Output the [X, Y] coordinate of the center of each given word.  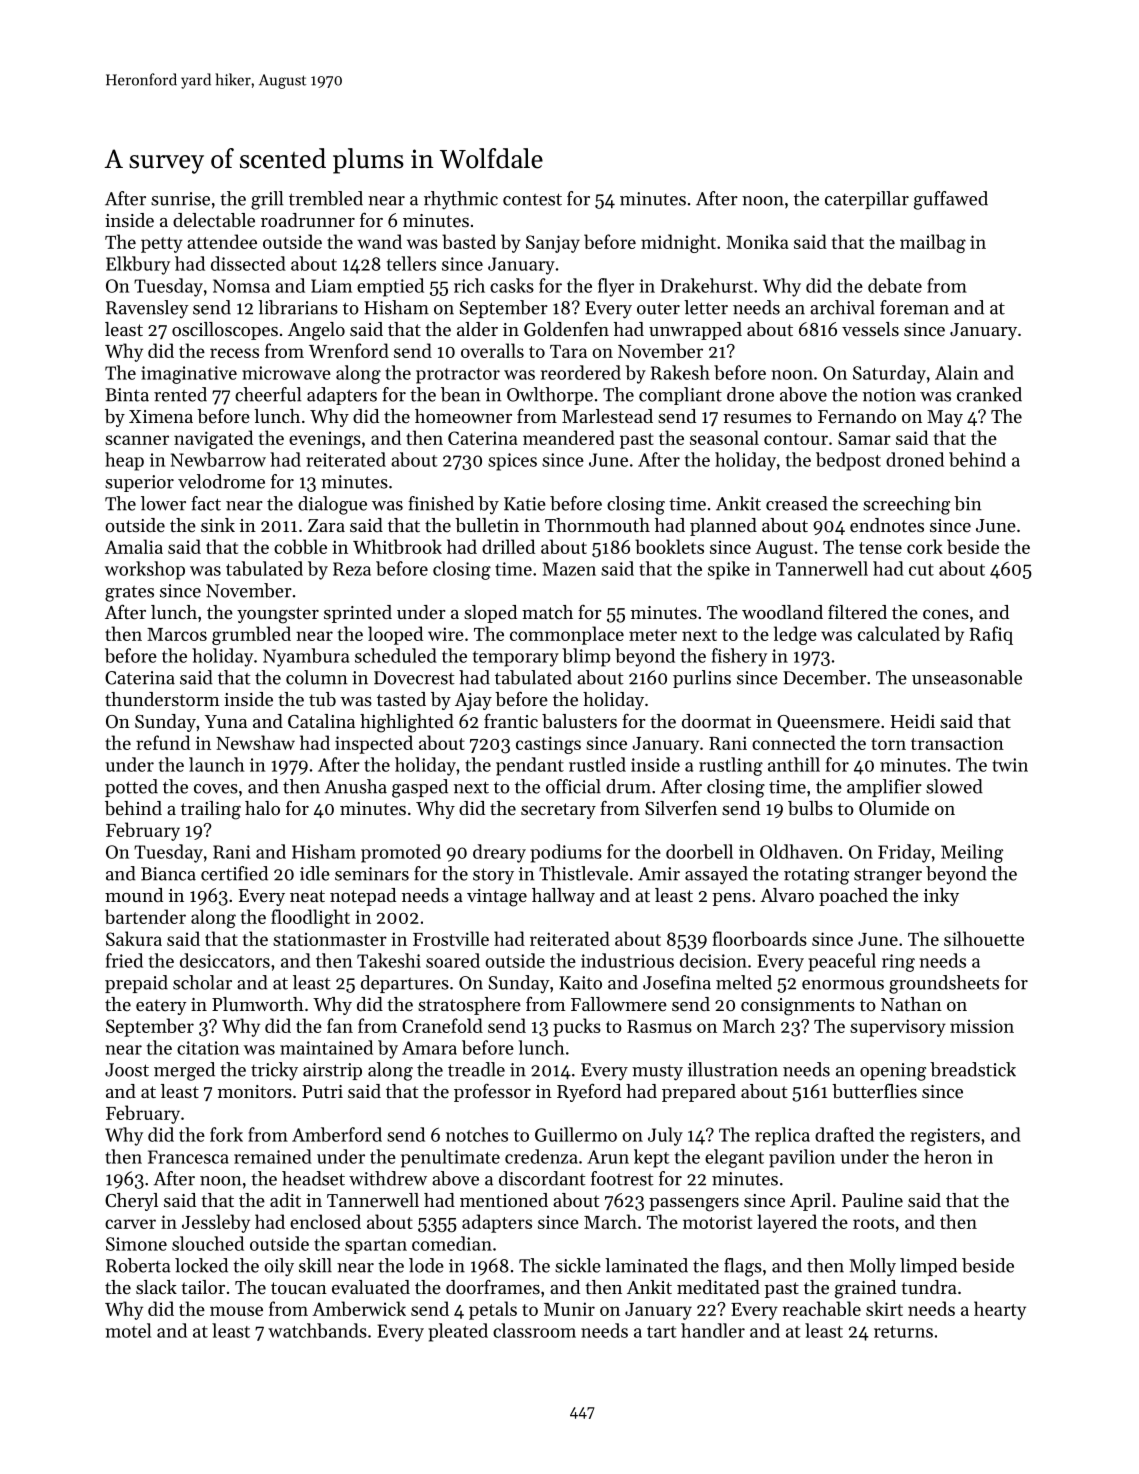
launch [216, 764]
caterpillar [867, 200]
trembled [326, 198]
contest [532, 199]
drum [628, 786]
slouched [208, 1243]
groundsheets [944, 984]
